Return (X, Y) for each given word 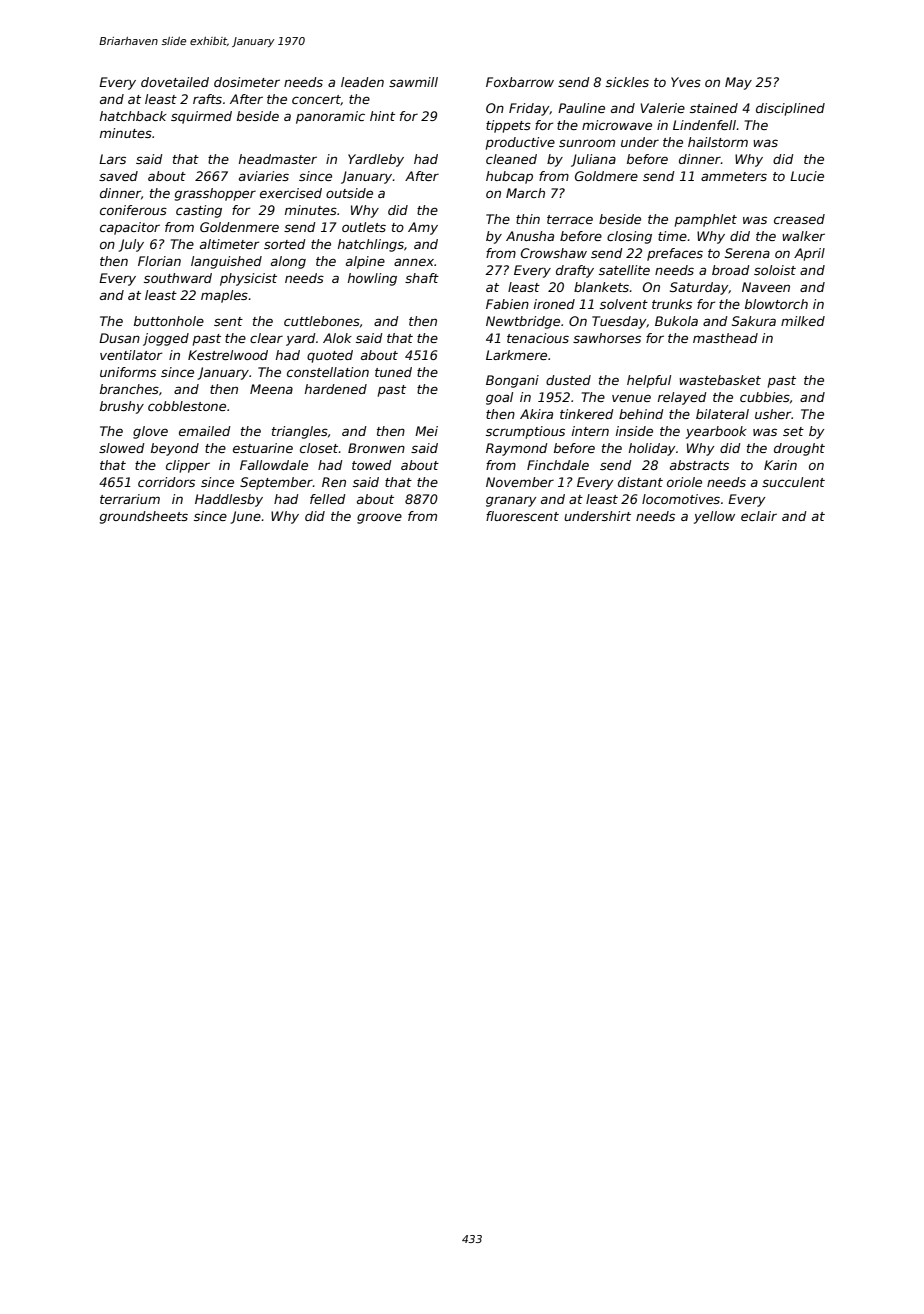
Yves (686, 82)
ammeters (734, 176)
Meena (271, 389)
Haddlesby (229, 500)
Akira (536, 414)
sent (228, 321)
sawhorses (607, 338)
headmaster (278, 159)
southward (178, 278)
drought (799, 449)
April (809, 254)
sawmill (413, 82)
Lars (112, 159)
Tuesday (619, 322)
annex (414, 262)
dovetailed (175, 82)
